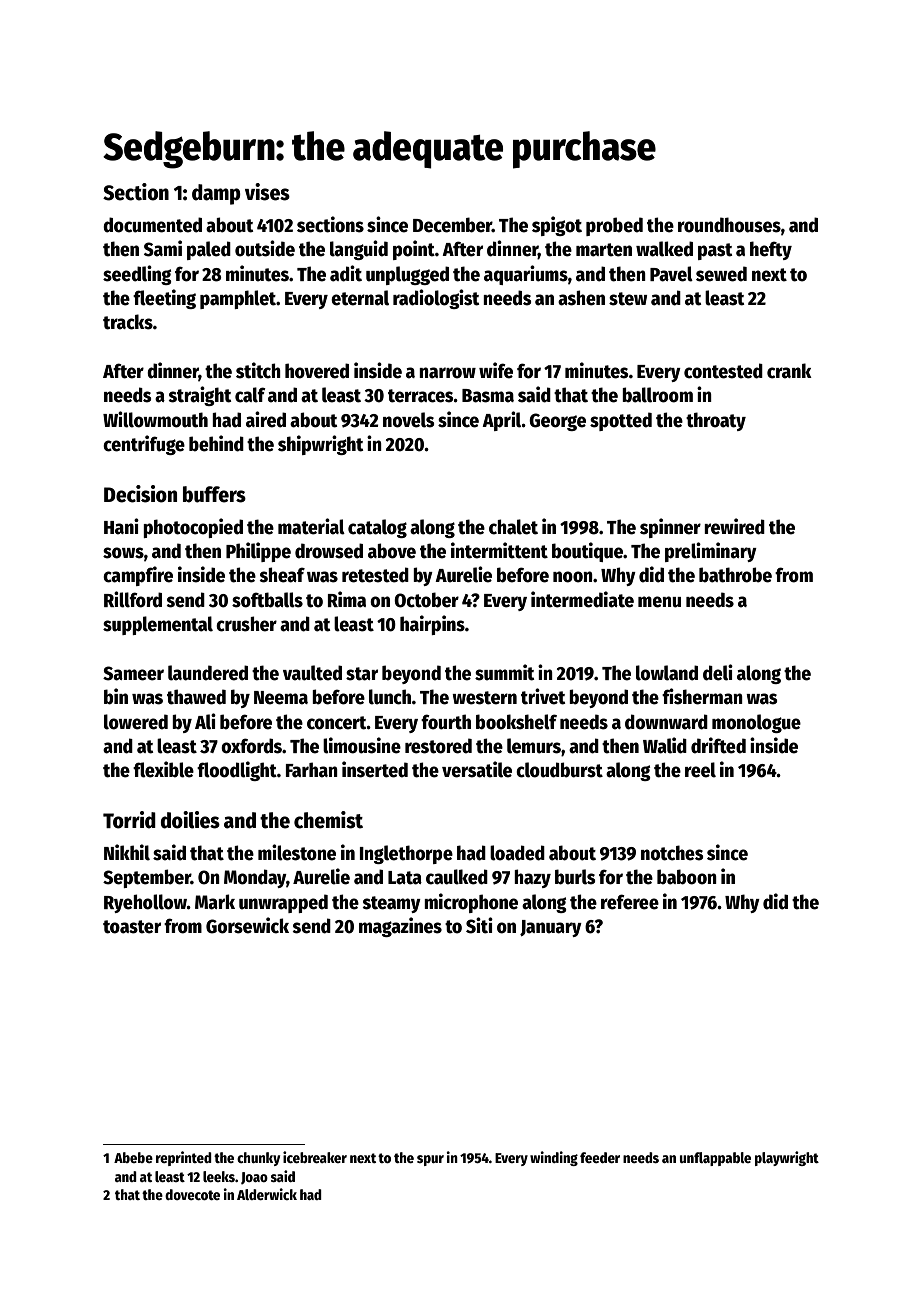 The height and width of the screenshot is (1308, 924). I want to click on deli, so click(718, 672).
